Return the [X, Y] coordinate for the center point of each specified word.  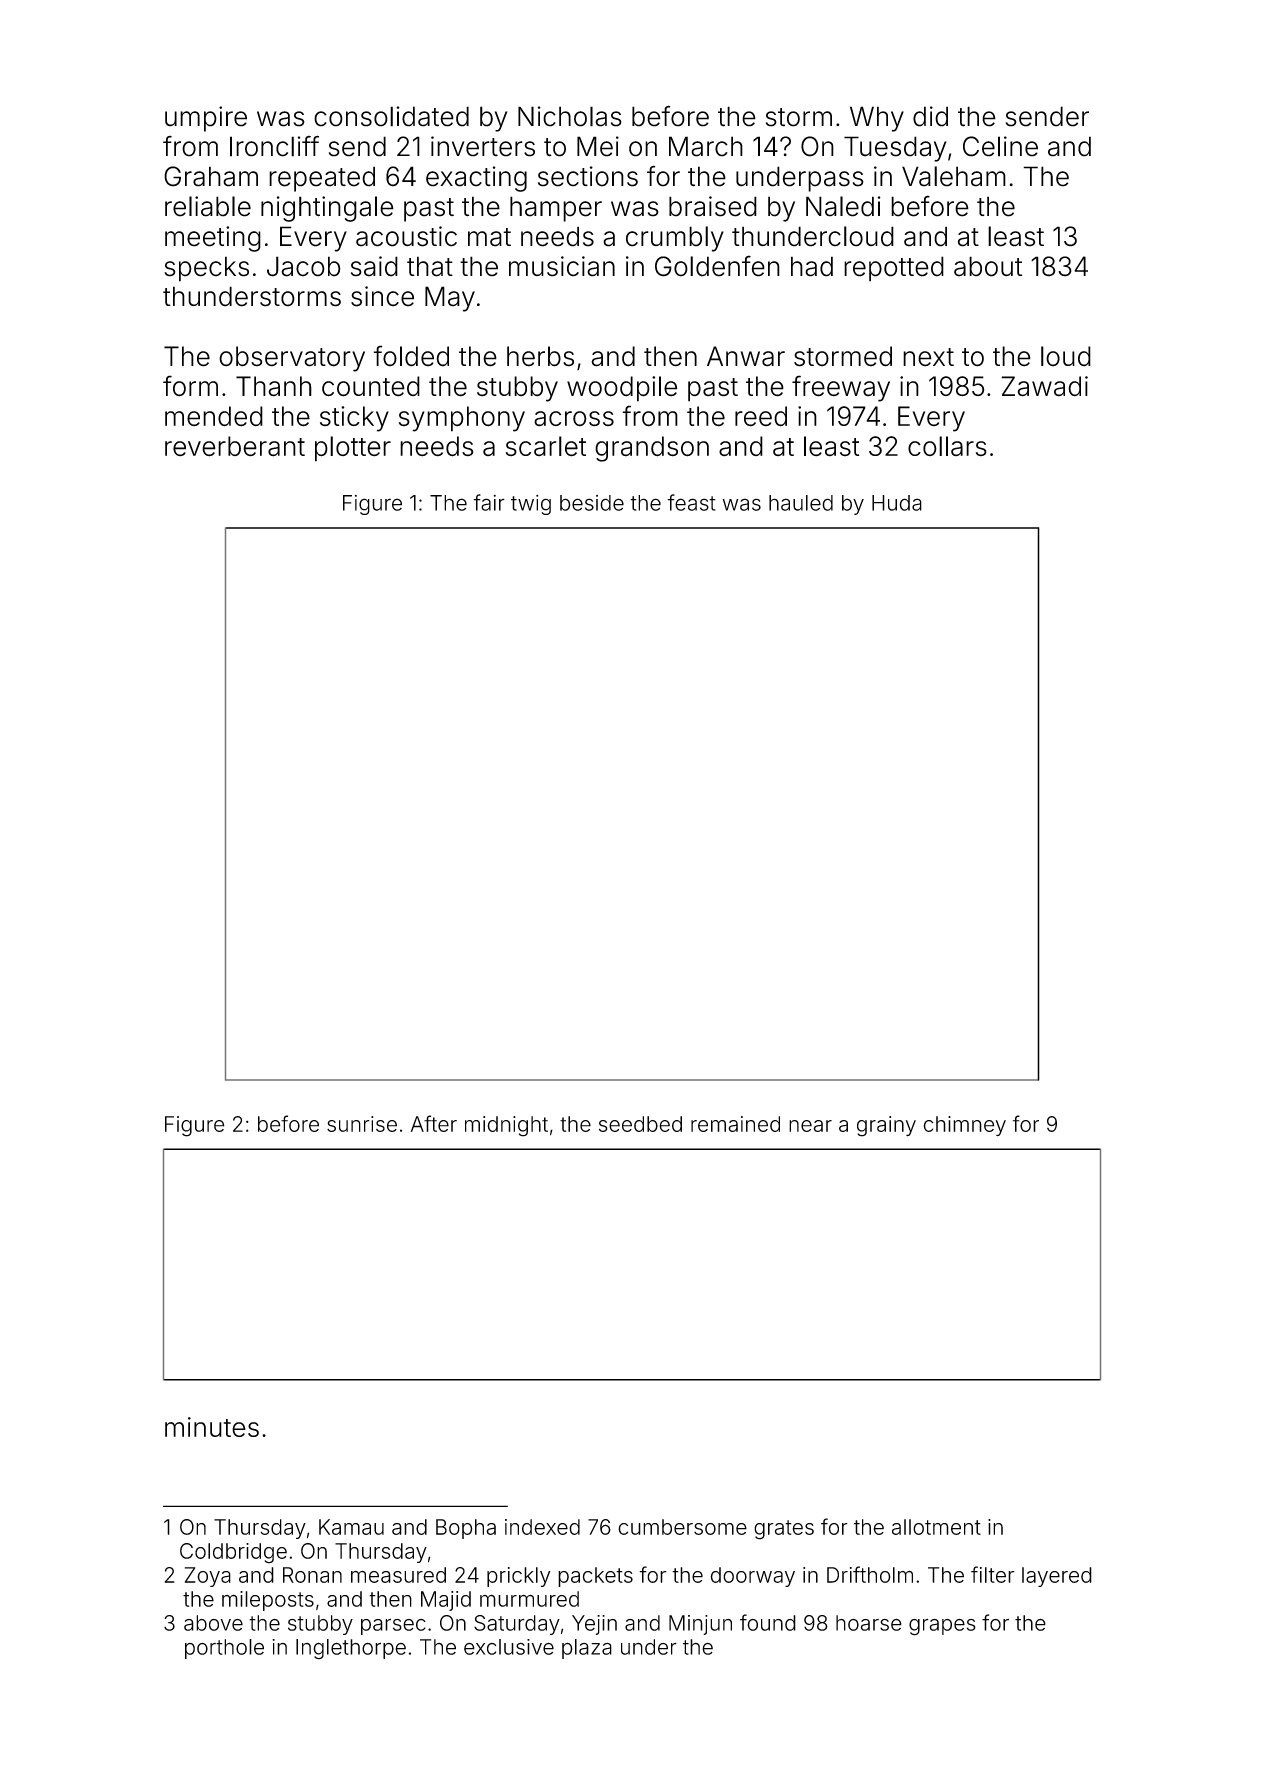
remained [735, 1124]
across [574, 419]
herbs [540, 356]
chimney [964, 1126]
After [434, 1123]
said [374, 266]
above [213, 1623]
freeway [841, 388]
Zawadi [1044, 386]
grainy [886, 1126]
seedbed [640, 1124]
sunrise [362, 1124]
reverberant [235, 446]
